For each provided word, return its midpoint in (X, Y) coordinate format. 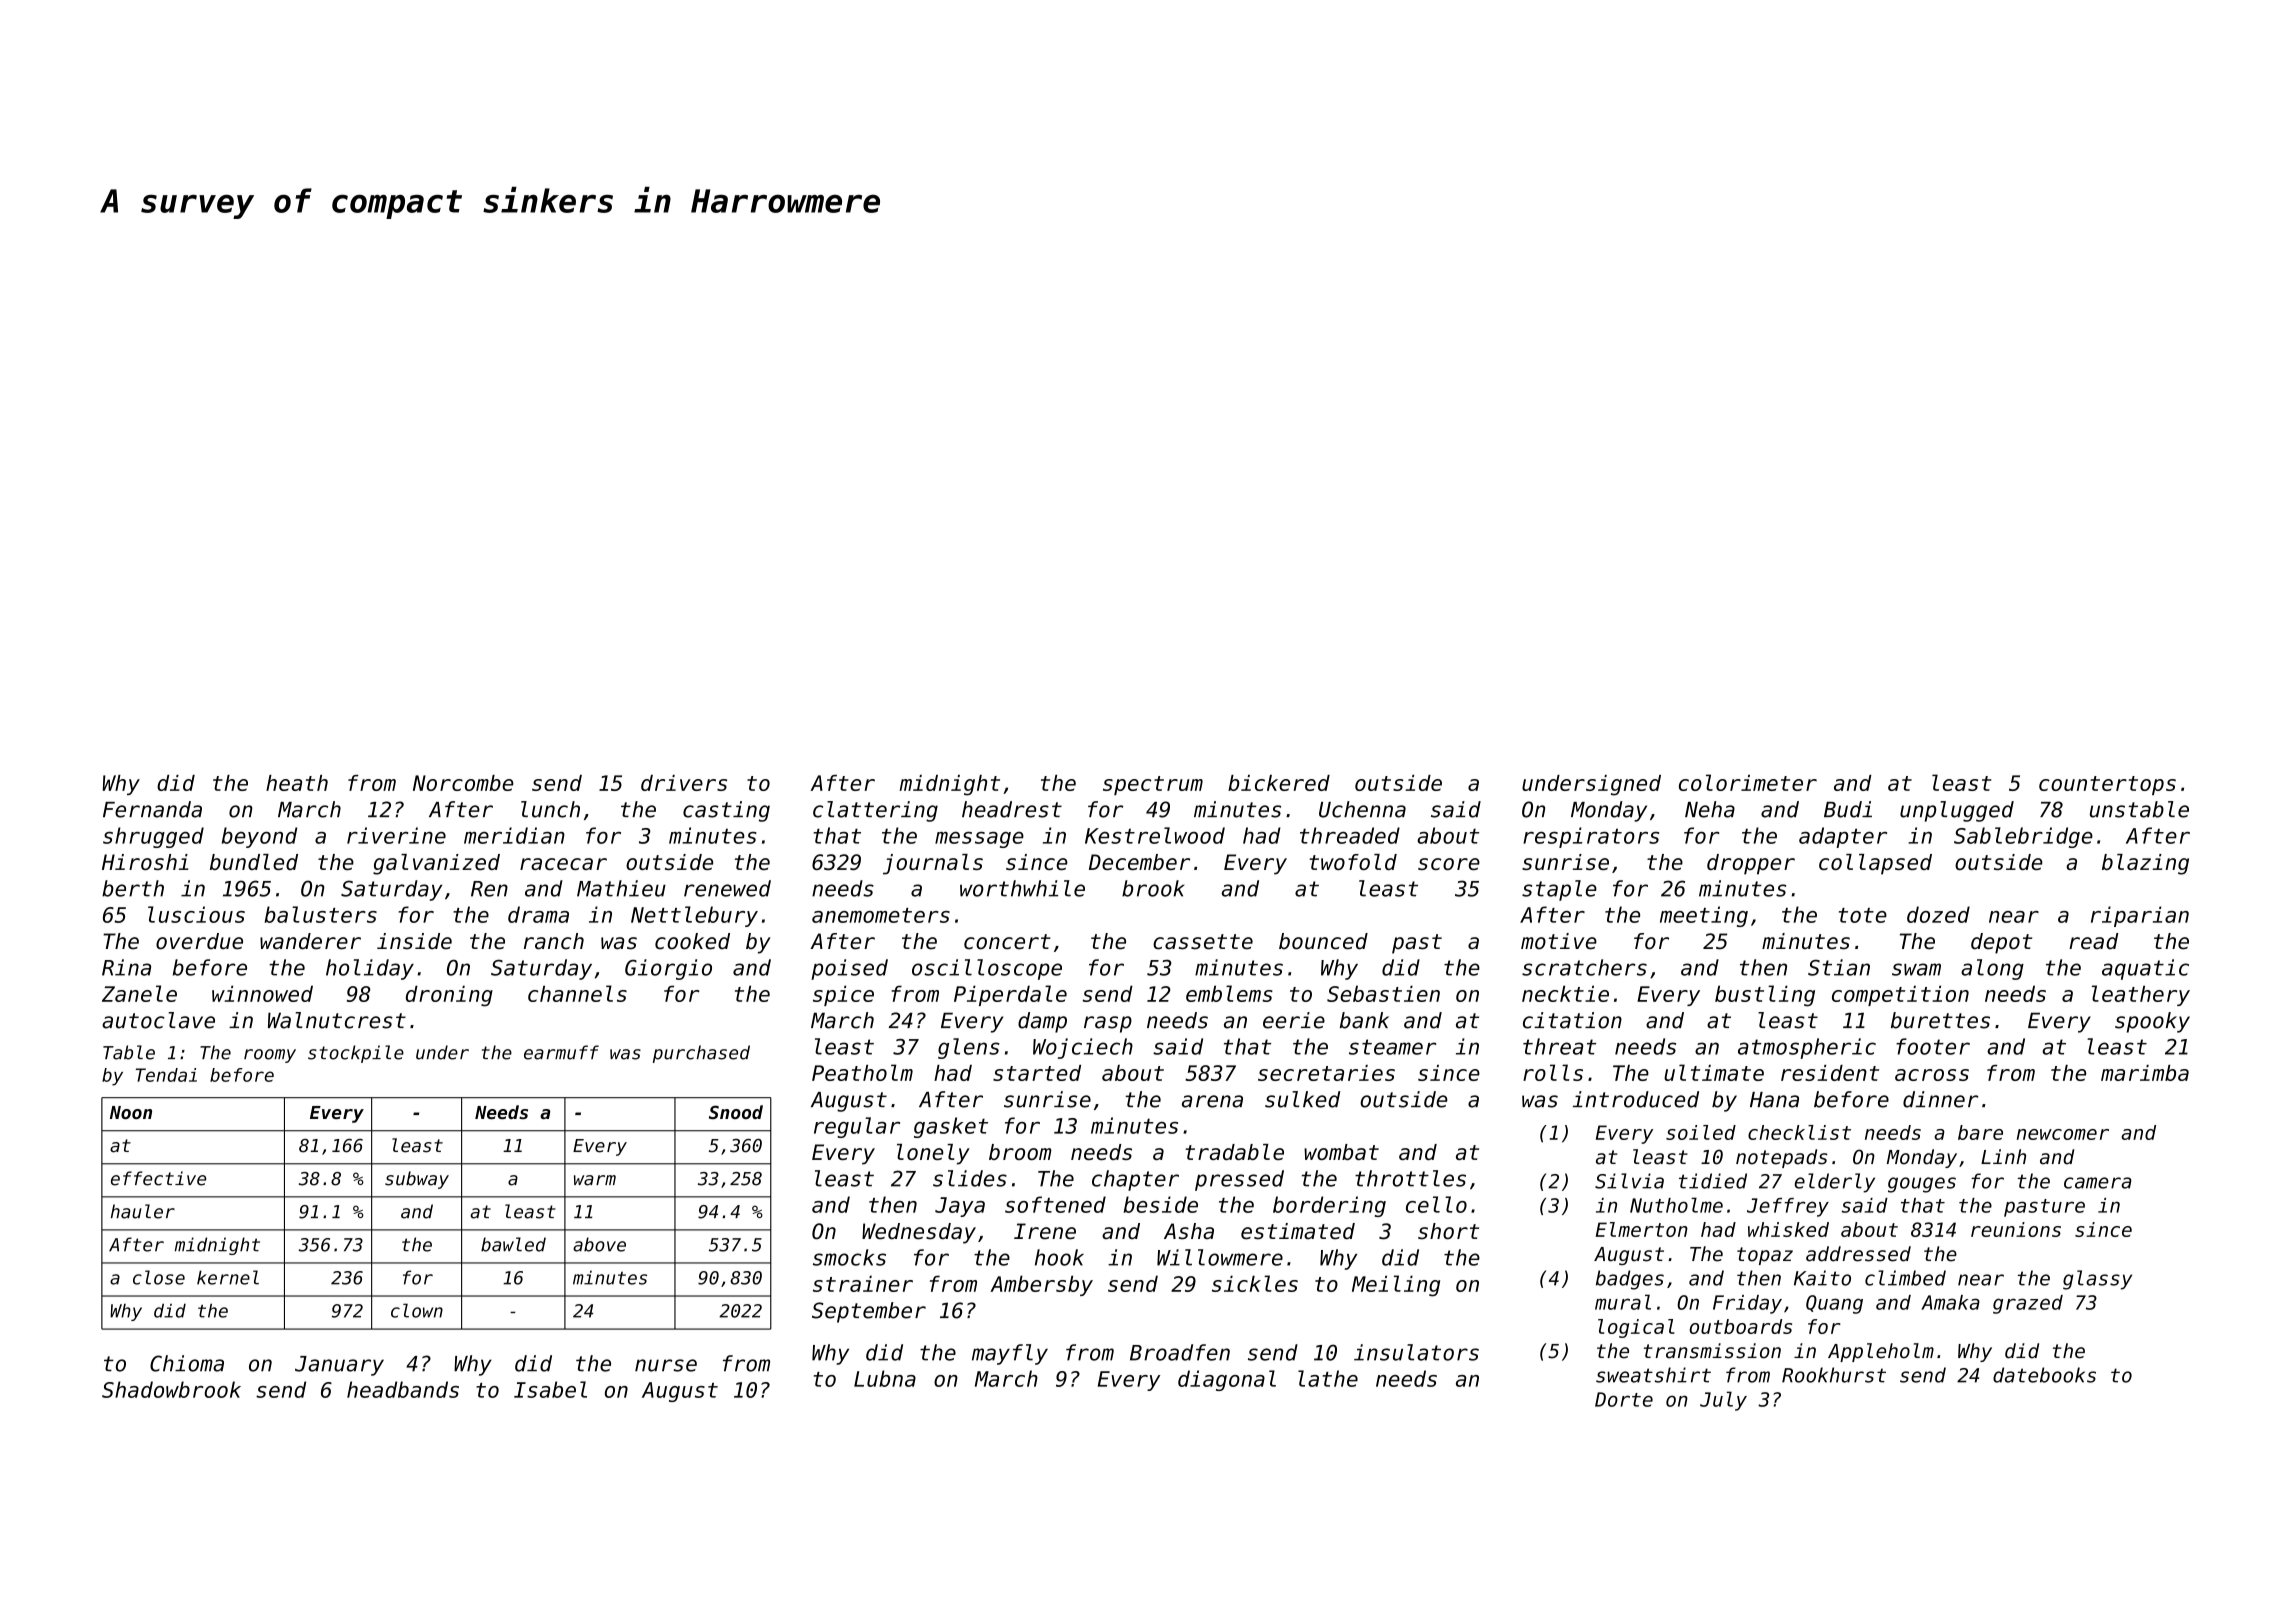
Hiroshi (145, 862)
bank (1364, 1020)
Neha (1710, 809)
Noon (131, 1112)
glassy (2097, 1280)
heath (297, 783)
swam (1916, 969)
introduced (1636, 1099)
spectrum (1153, 785)
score (1449, 864)
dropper (1751, 864)
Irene (1045, 1231)
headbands (403, 1389)
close (159, 1277)
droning (449, 996)
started (1037, 1073)
